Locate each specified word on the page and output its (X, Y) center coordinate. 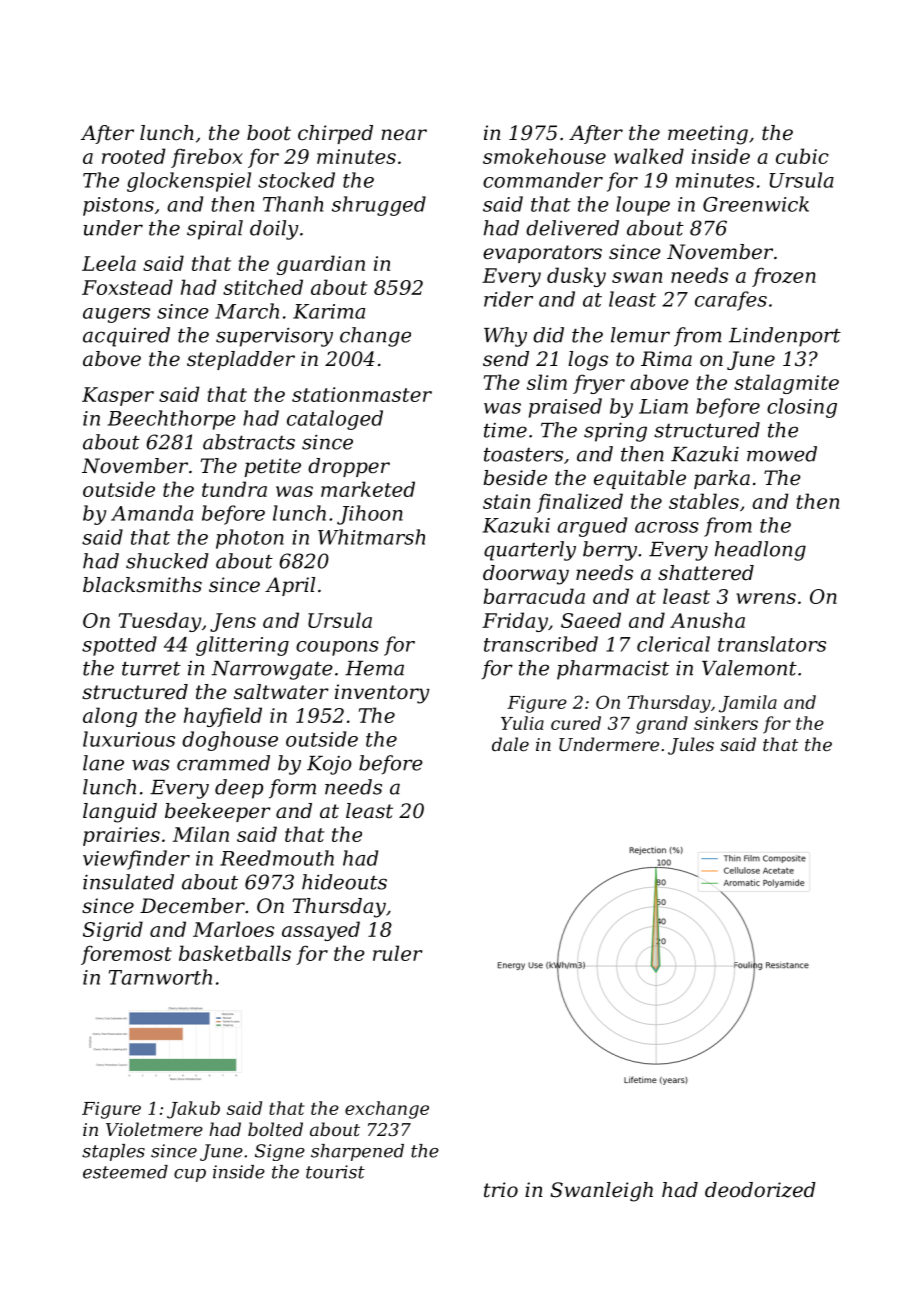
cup (190, 1175)
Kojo (329, 765)
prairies (121, 836)
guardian (321, 265)
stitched (263, 287)
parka (722, 479)
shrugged (379, 206)
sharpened (357, 1152)
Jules (691, 746)
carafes (731, 301)
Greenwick (756, 204)
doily (274, 230)
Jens (233, 622)
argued (592, 527)
